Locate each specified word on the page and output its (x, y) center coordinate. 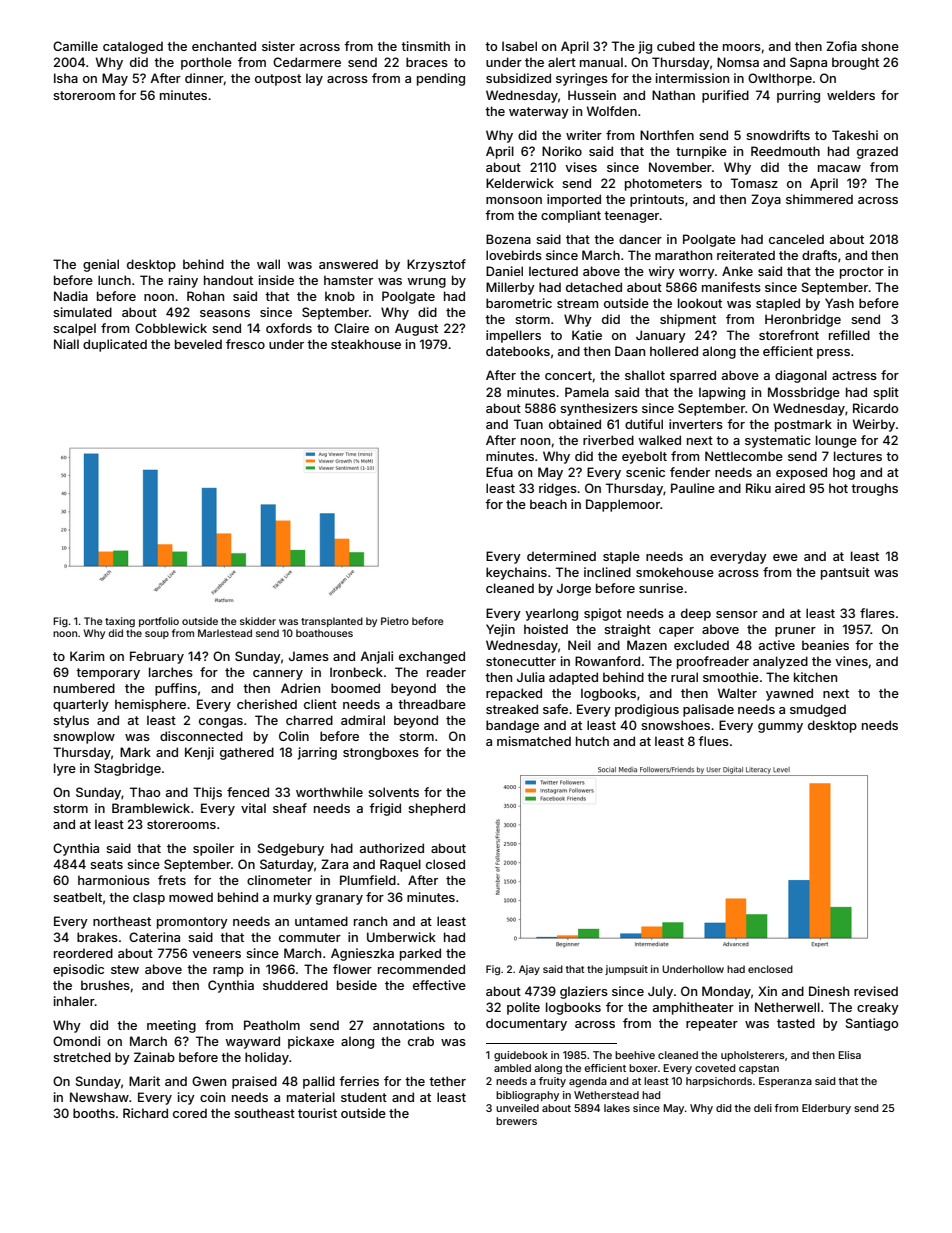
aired (790, 488)
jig (645, 47)
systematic (778, 441)
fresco (245, 344)
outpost (278, 80)
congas (221, 723)
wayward (252, 1042)
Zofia (841, 46)
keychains (516, 573)
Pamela (587, 392)
